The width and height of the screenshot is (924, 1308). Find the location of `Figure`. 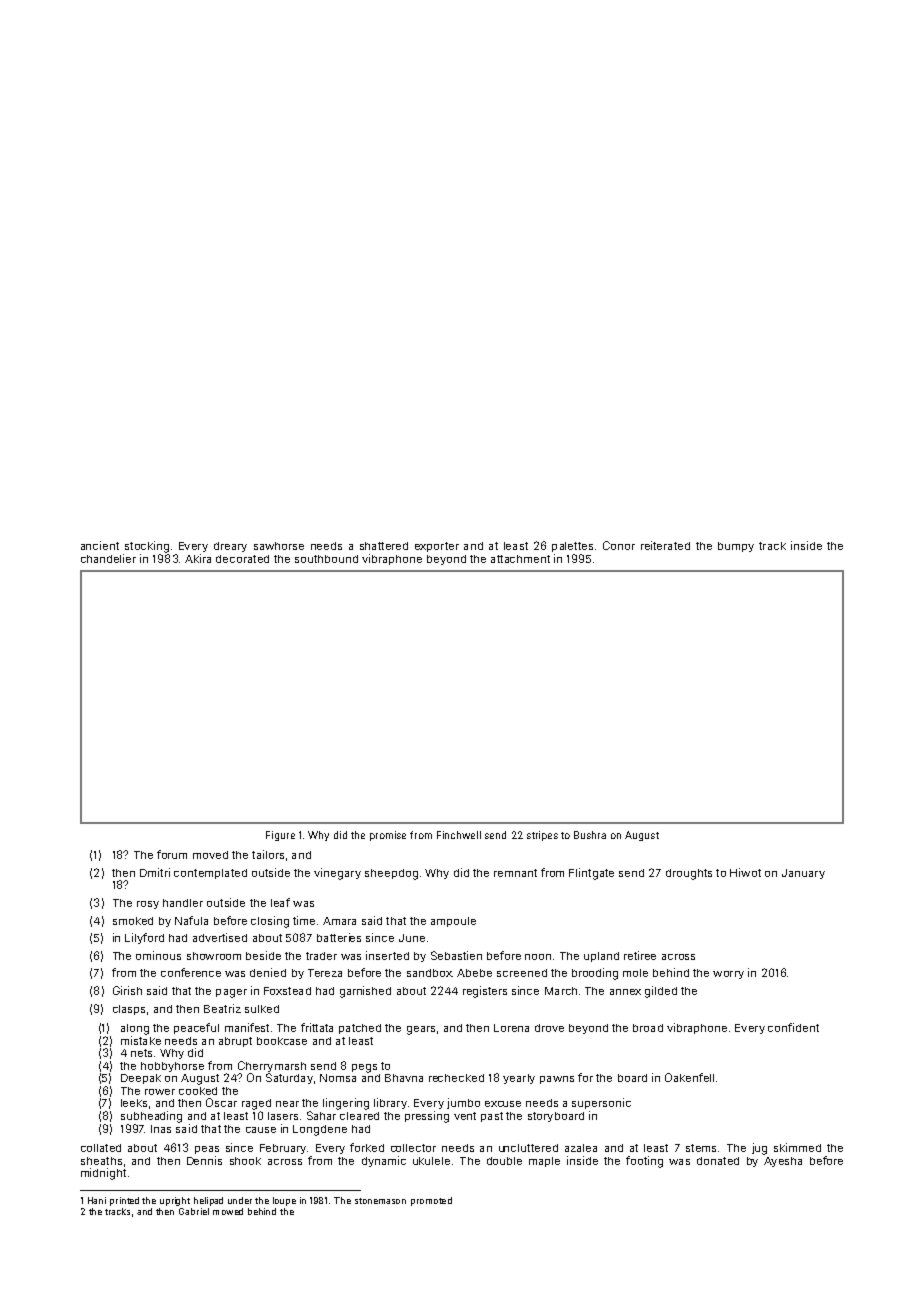

Figure is located at coordinates (280, 836).
